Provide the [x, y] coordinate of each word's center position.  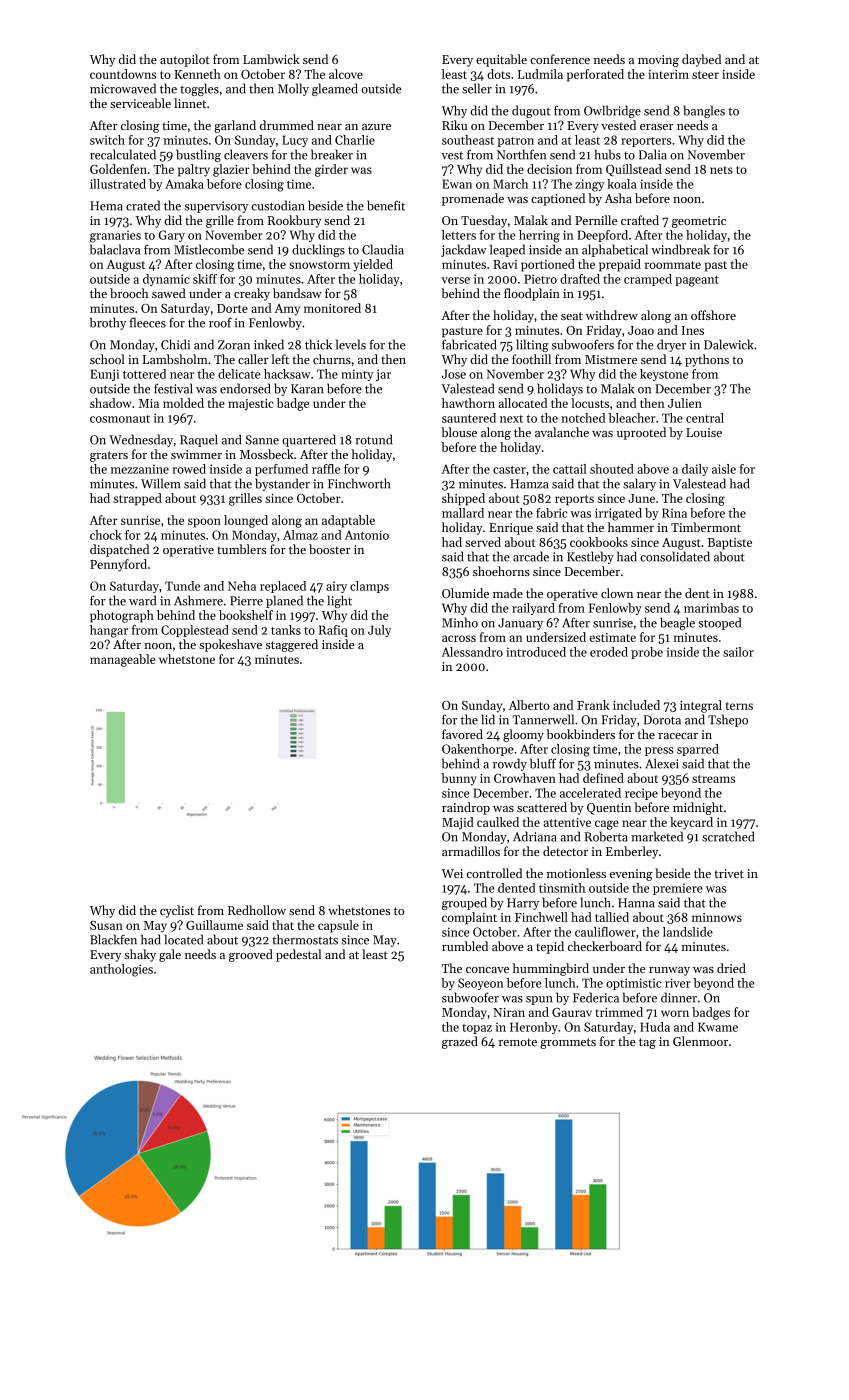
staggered [292, 645]
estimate [613, 637]
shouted [612, 469]
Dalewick [729, 344]
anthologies [121, 970]
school [107, 359]
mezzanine [140, 469]
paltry [194, 170]
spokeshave [230, 645]
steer [705, 75]
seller [477, 88]
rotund [373, 439]
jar [383, 375]
